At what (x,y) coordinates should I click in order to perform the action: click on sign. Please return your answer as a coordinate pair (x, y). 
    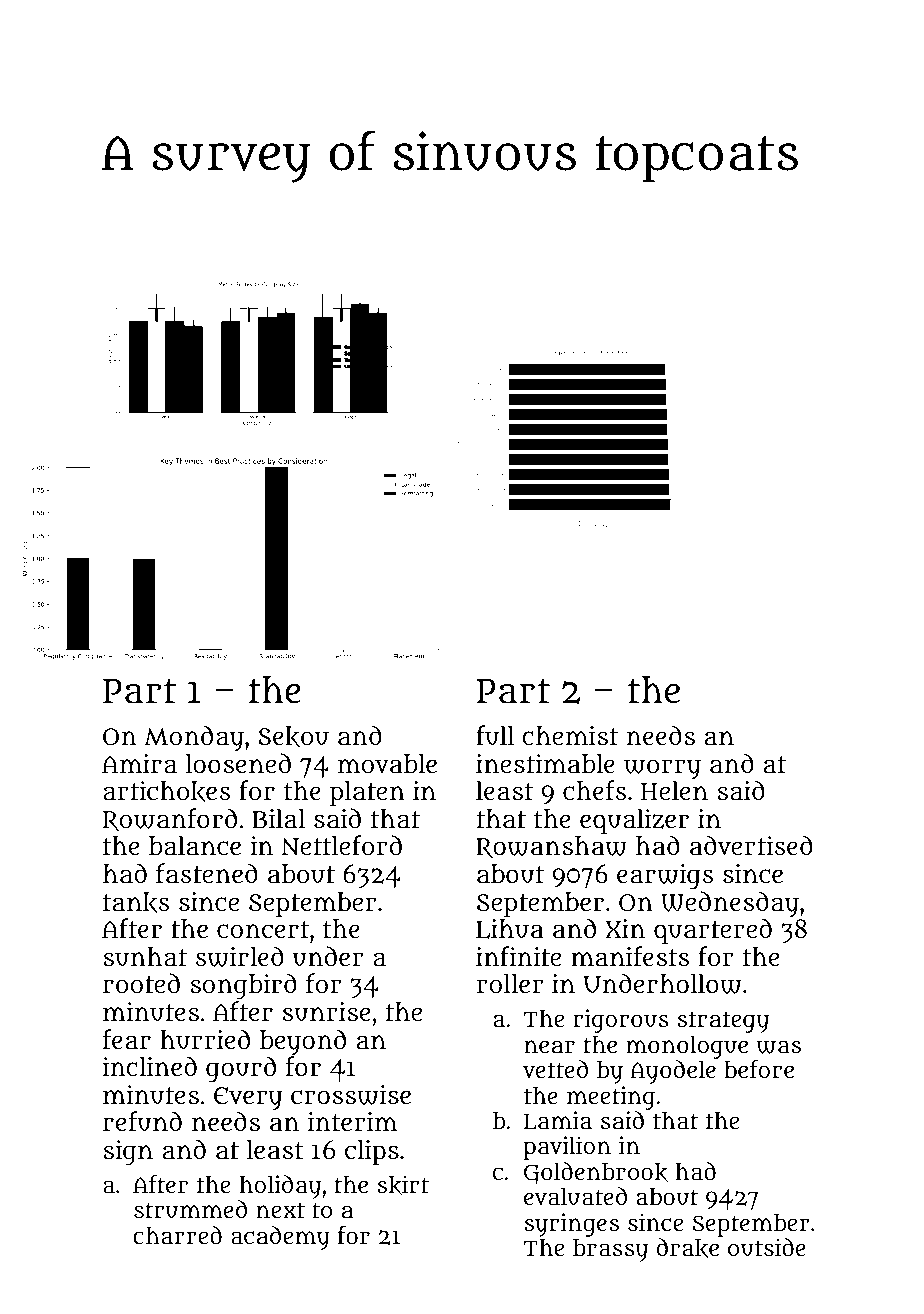
    Looking at the image, I should click on (128, 1153).
